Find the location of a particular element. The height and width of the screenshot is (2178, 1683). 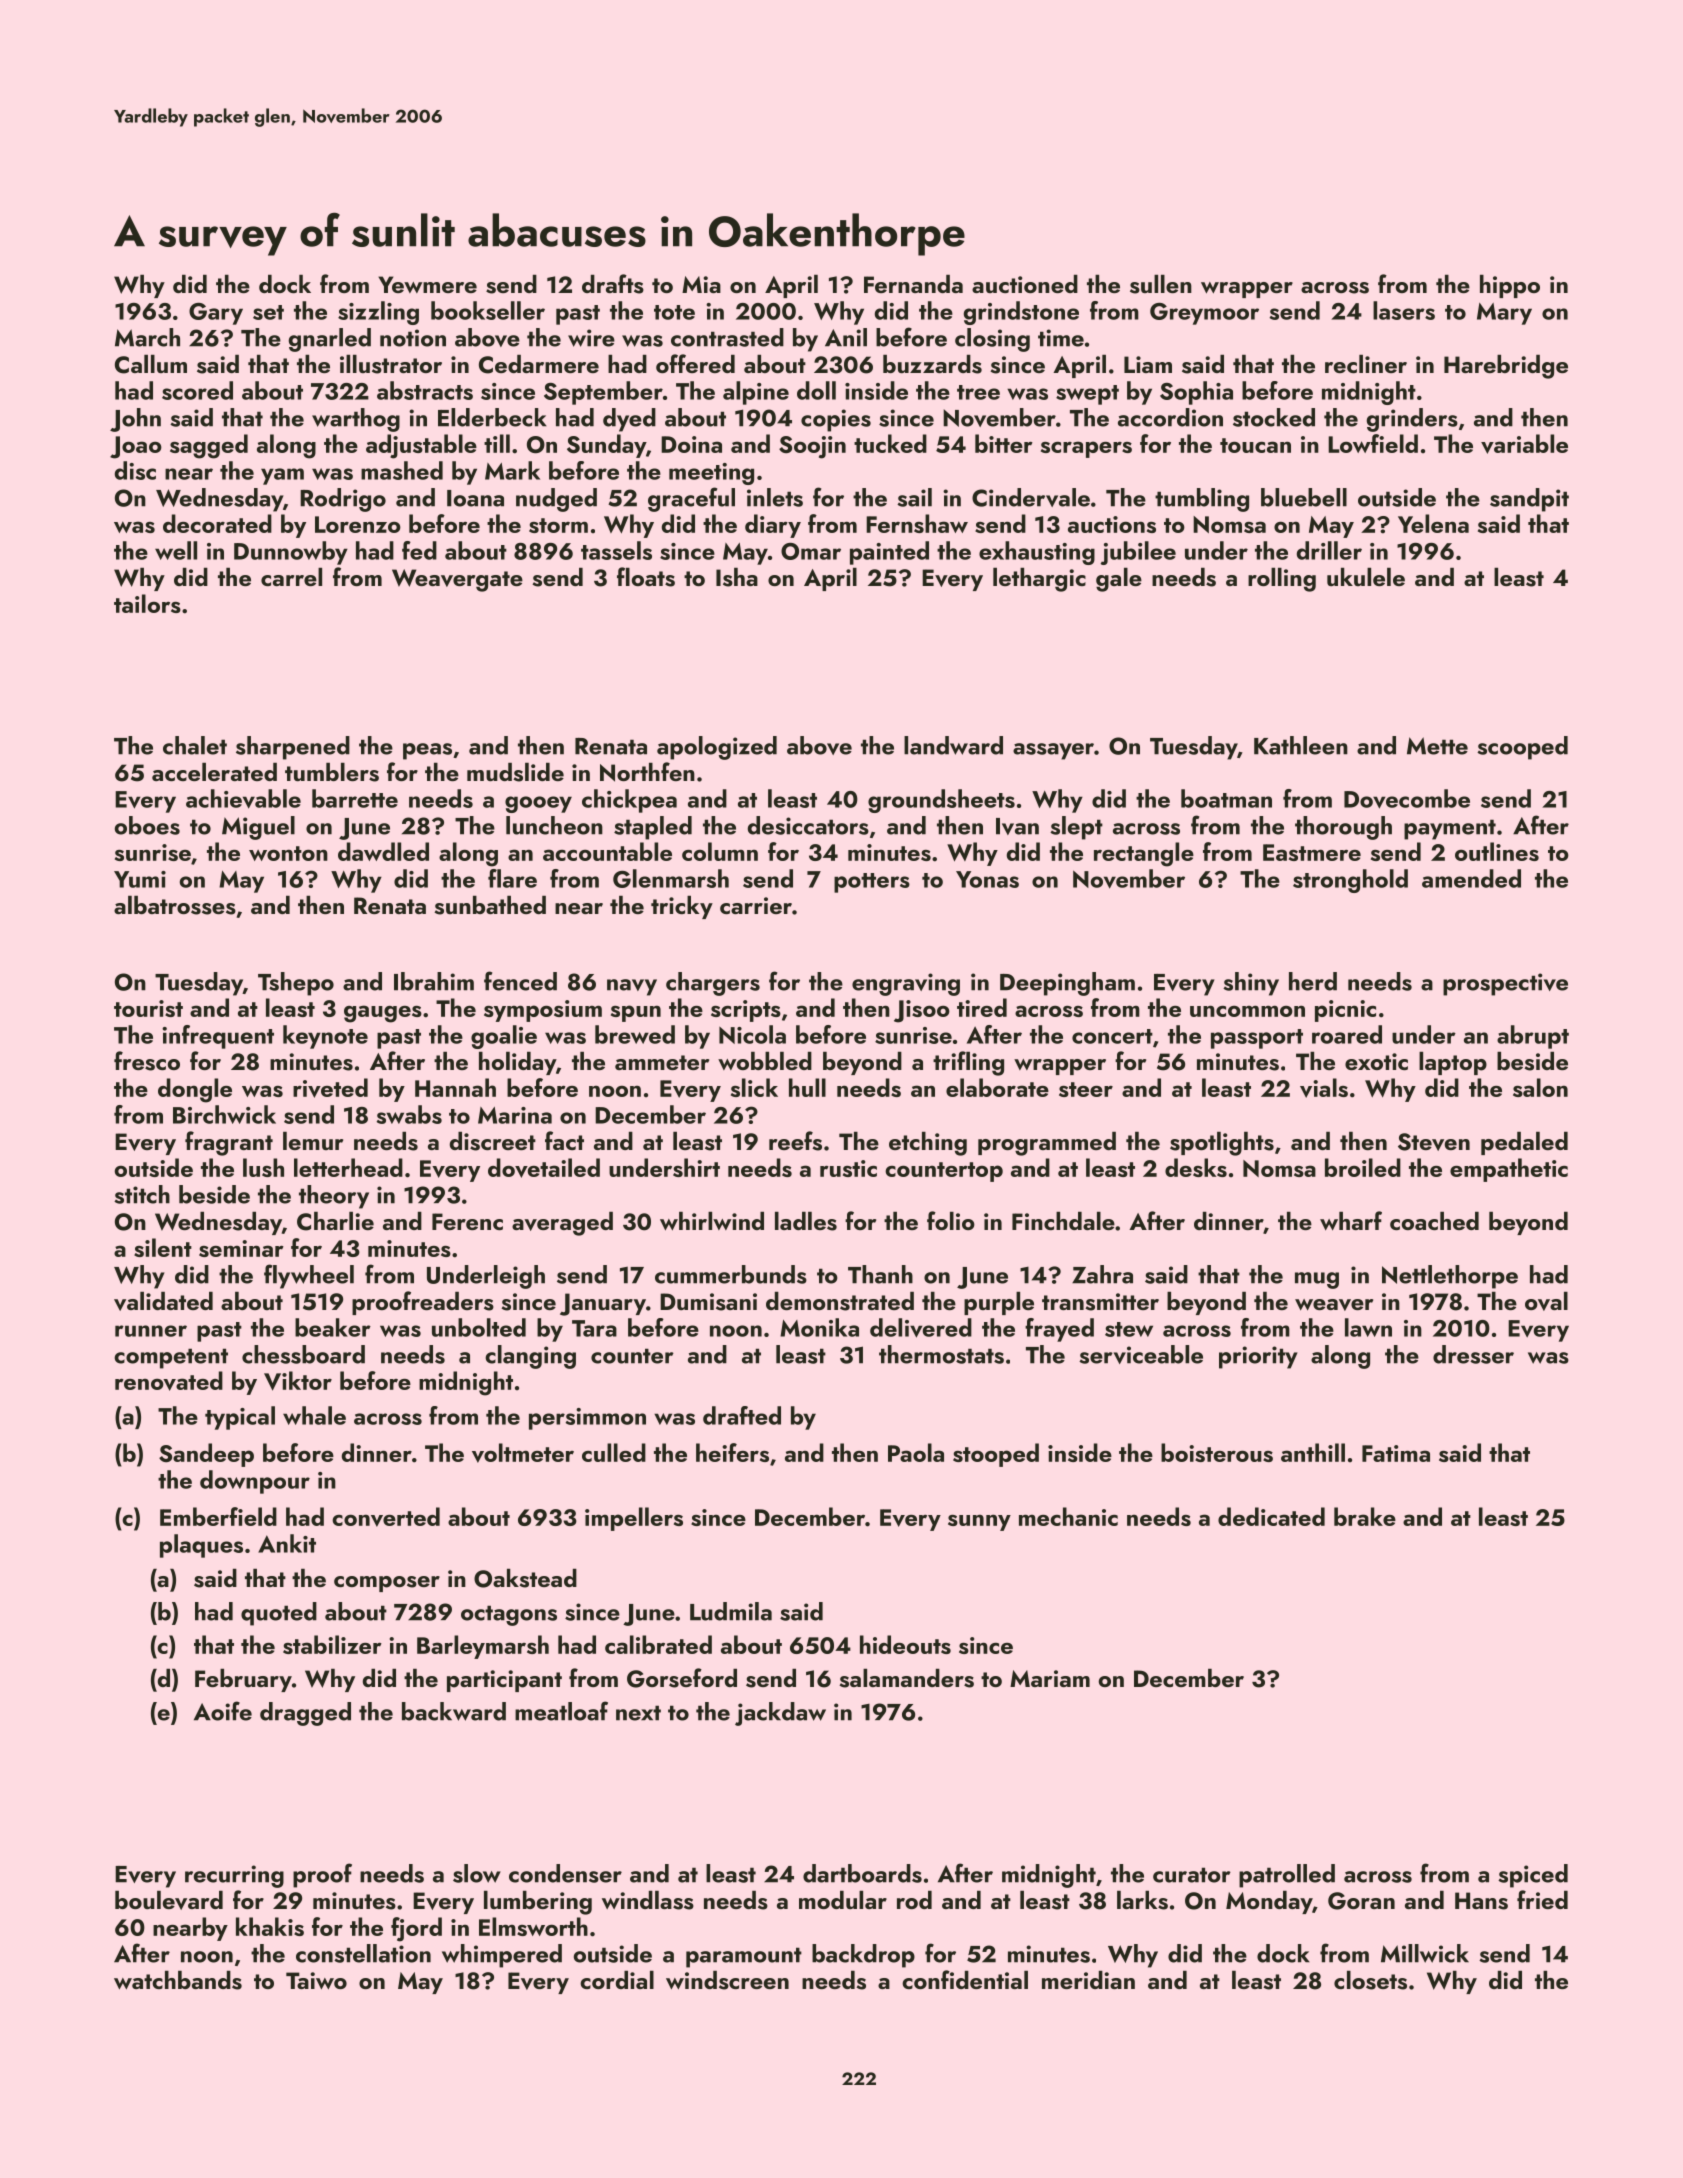

John is located at coordinates (135, 420).
